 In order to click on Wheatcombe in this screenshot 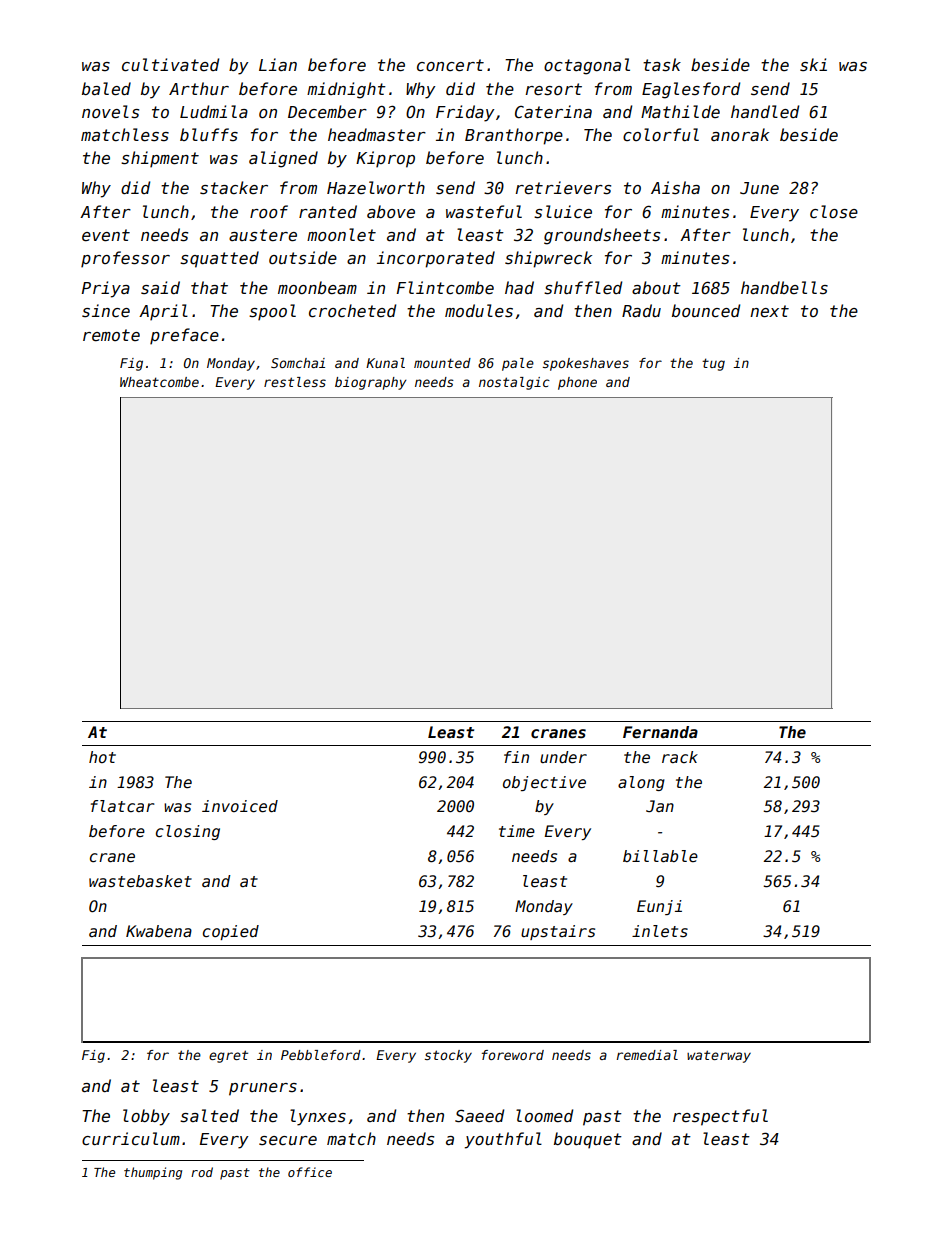, I will do `click(159, 382)`.
